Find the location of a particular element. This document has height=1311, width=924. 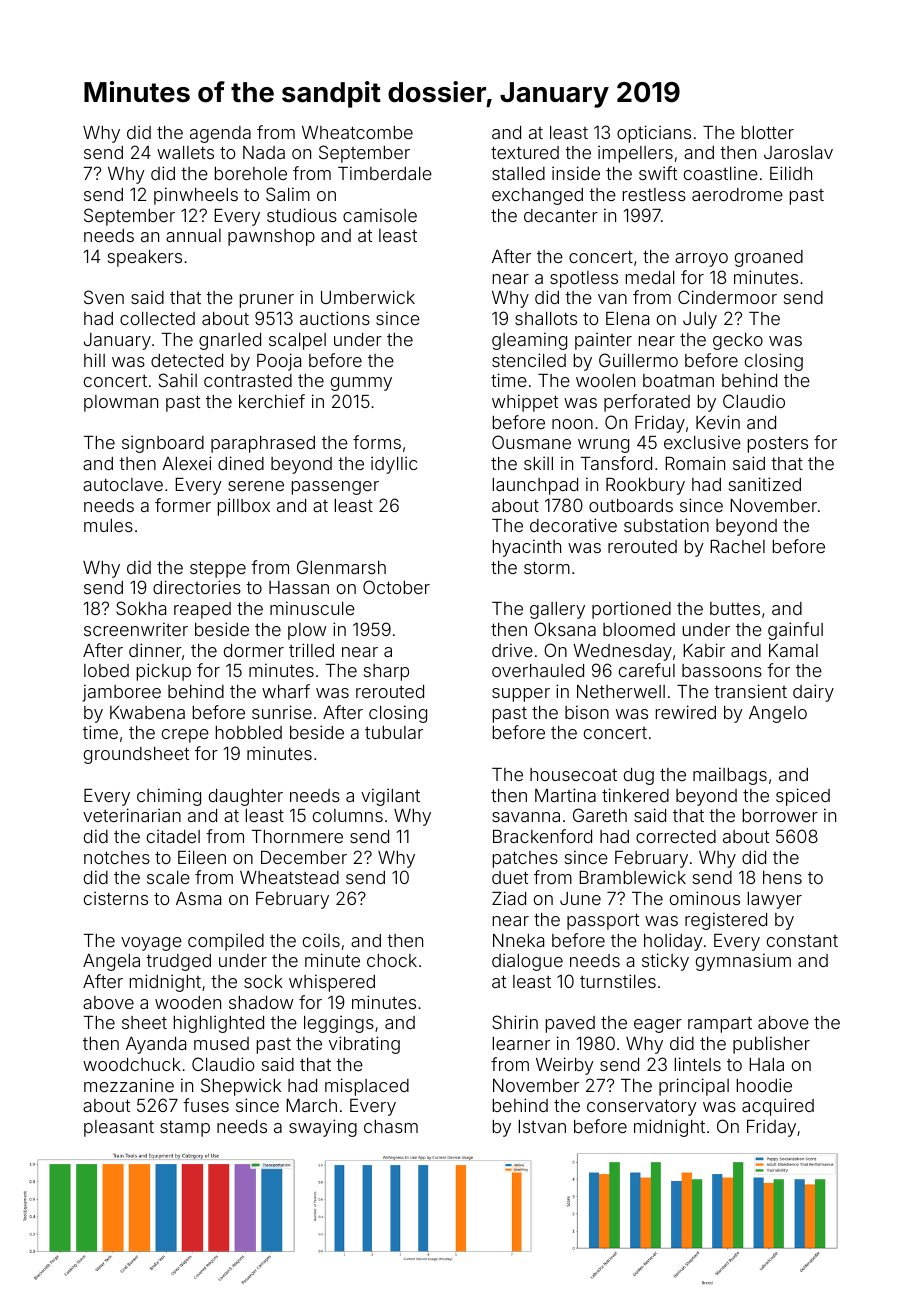

constant is located at coordinates (802, 941).
